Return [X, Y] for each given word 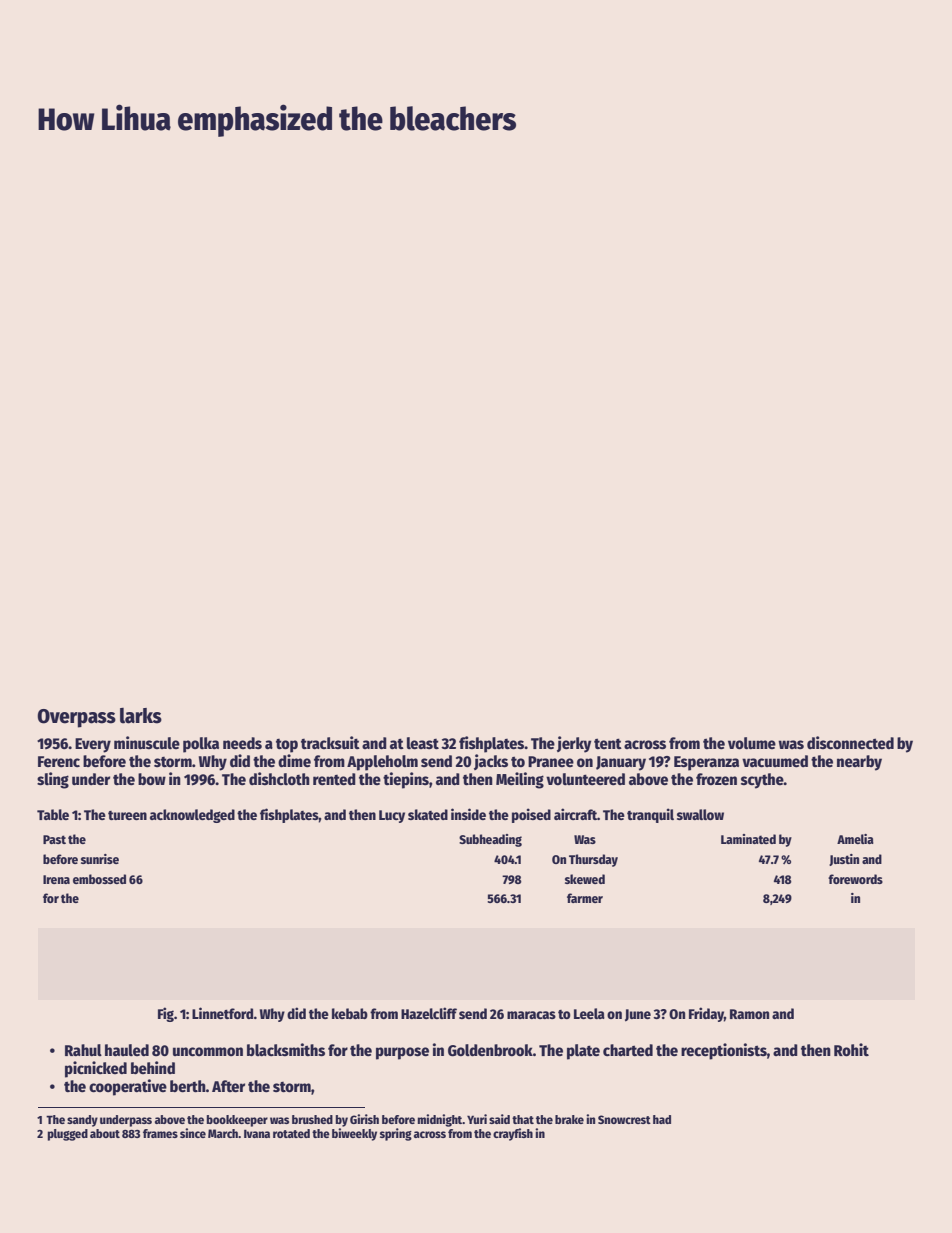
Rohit [851, 1050]
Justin [844, 860]
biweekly [354, 1134]
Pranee [551, 761]
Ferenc [59, 762]
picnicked [96, 1069]
